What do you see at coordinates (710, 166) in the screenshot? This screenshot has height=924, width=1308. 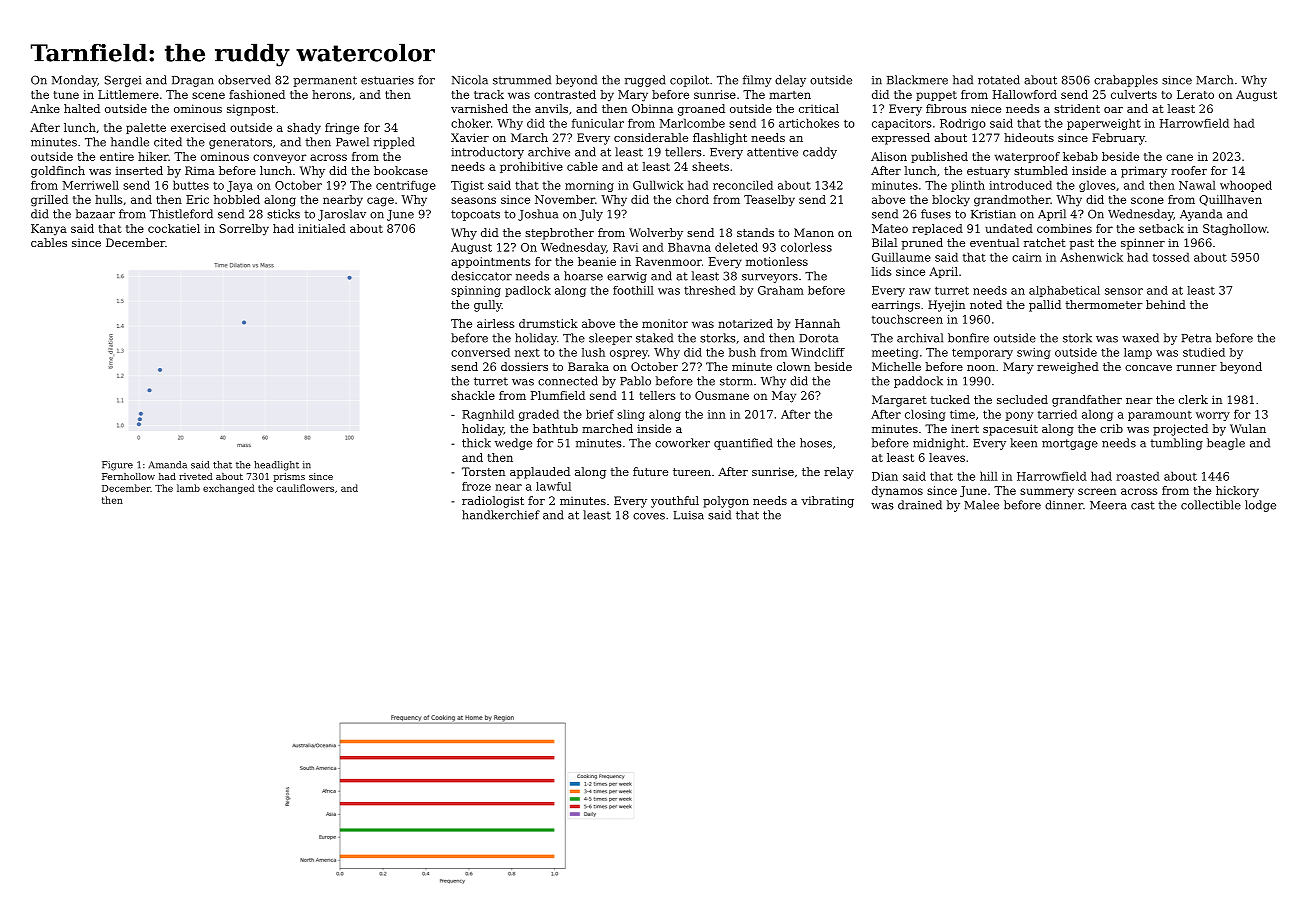 I see `sheets` at bounding box center [710, 166].
